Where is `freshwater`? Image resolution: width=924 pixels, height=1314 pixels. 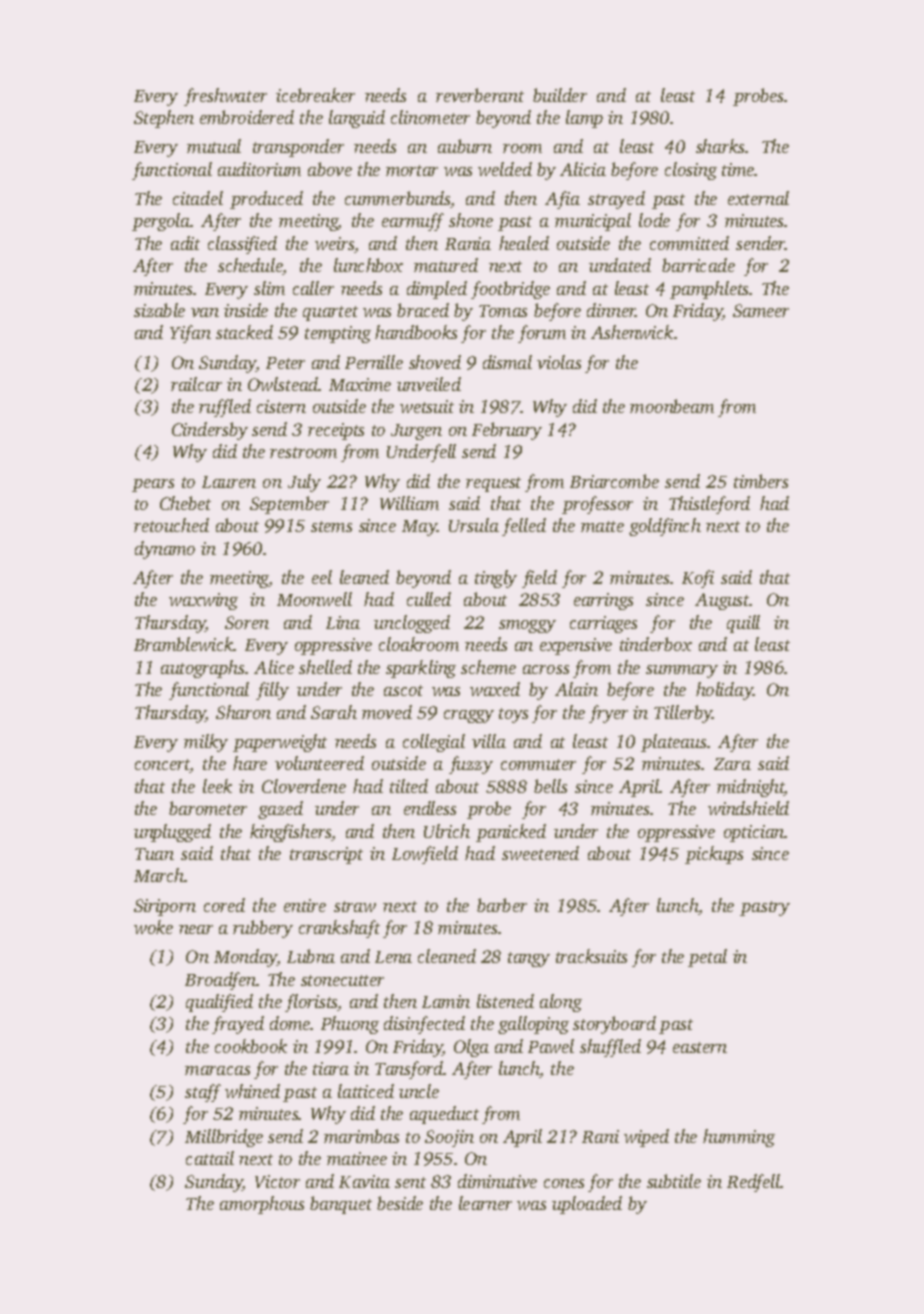 freshwater is located at coordinates (225, 97).
